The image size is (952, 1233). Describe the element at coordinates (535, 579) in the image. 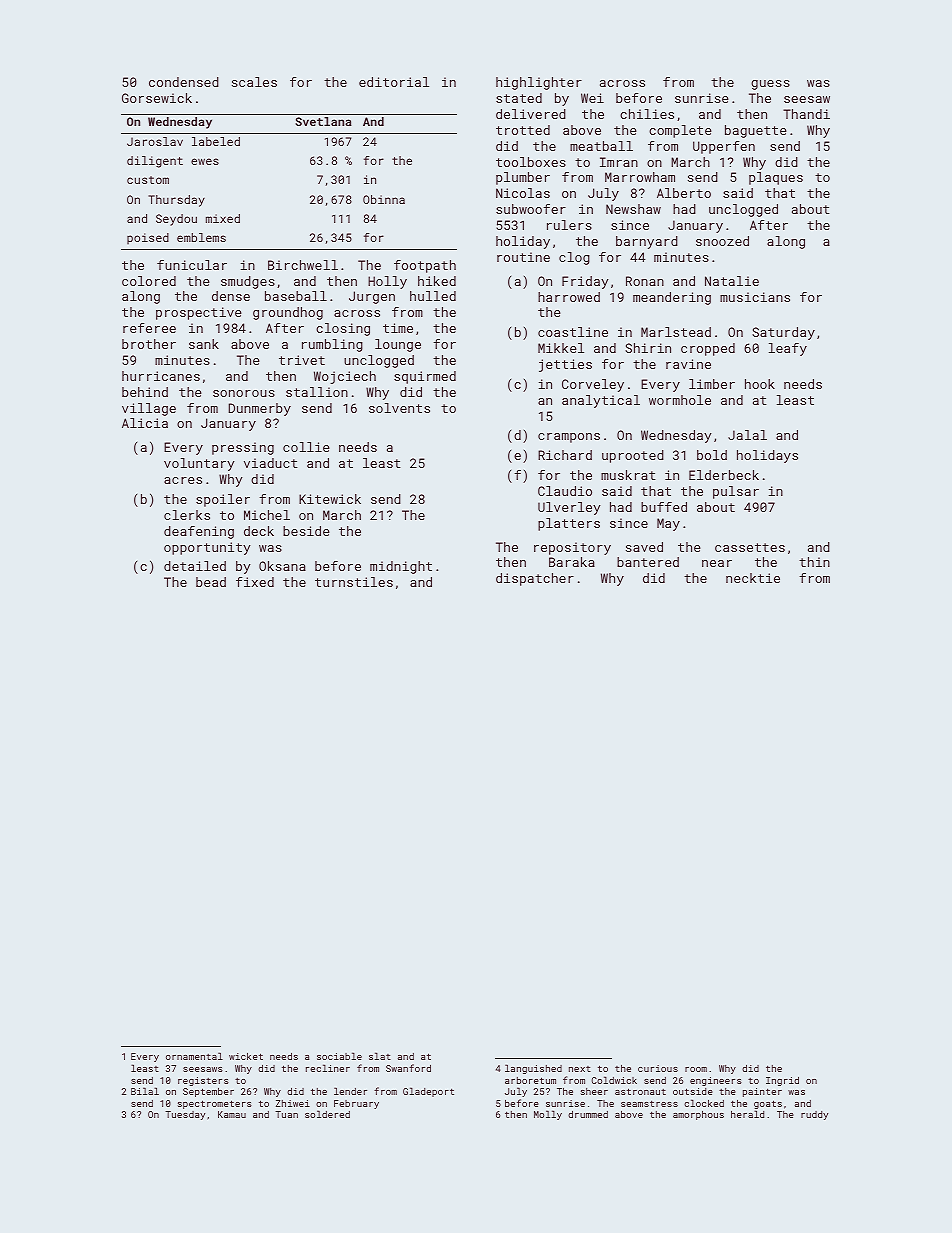

I see `dispatcher` at that location.
